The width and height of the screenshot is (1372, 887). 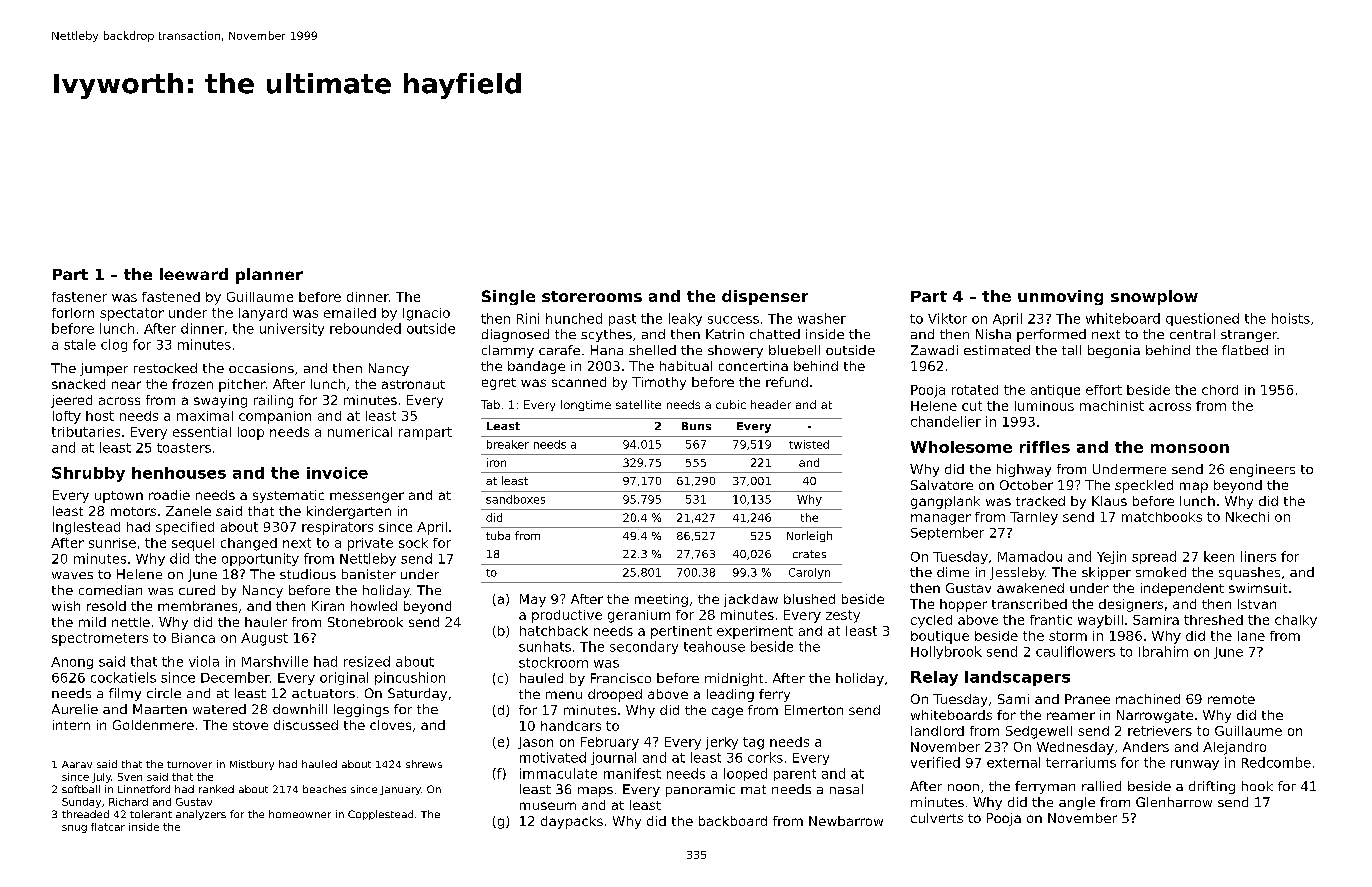 What do you see at coordinates (349, 512) in the screenshot?
I see `kindergarten` at bounding box center [349, 512].
